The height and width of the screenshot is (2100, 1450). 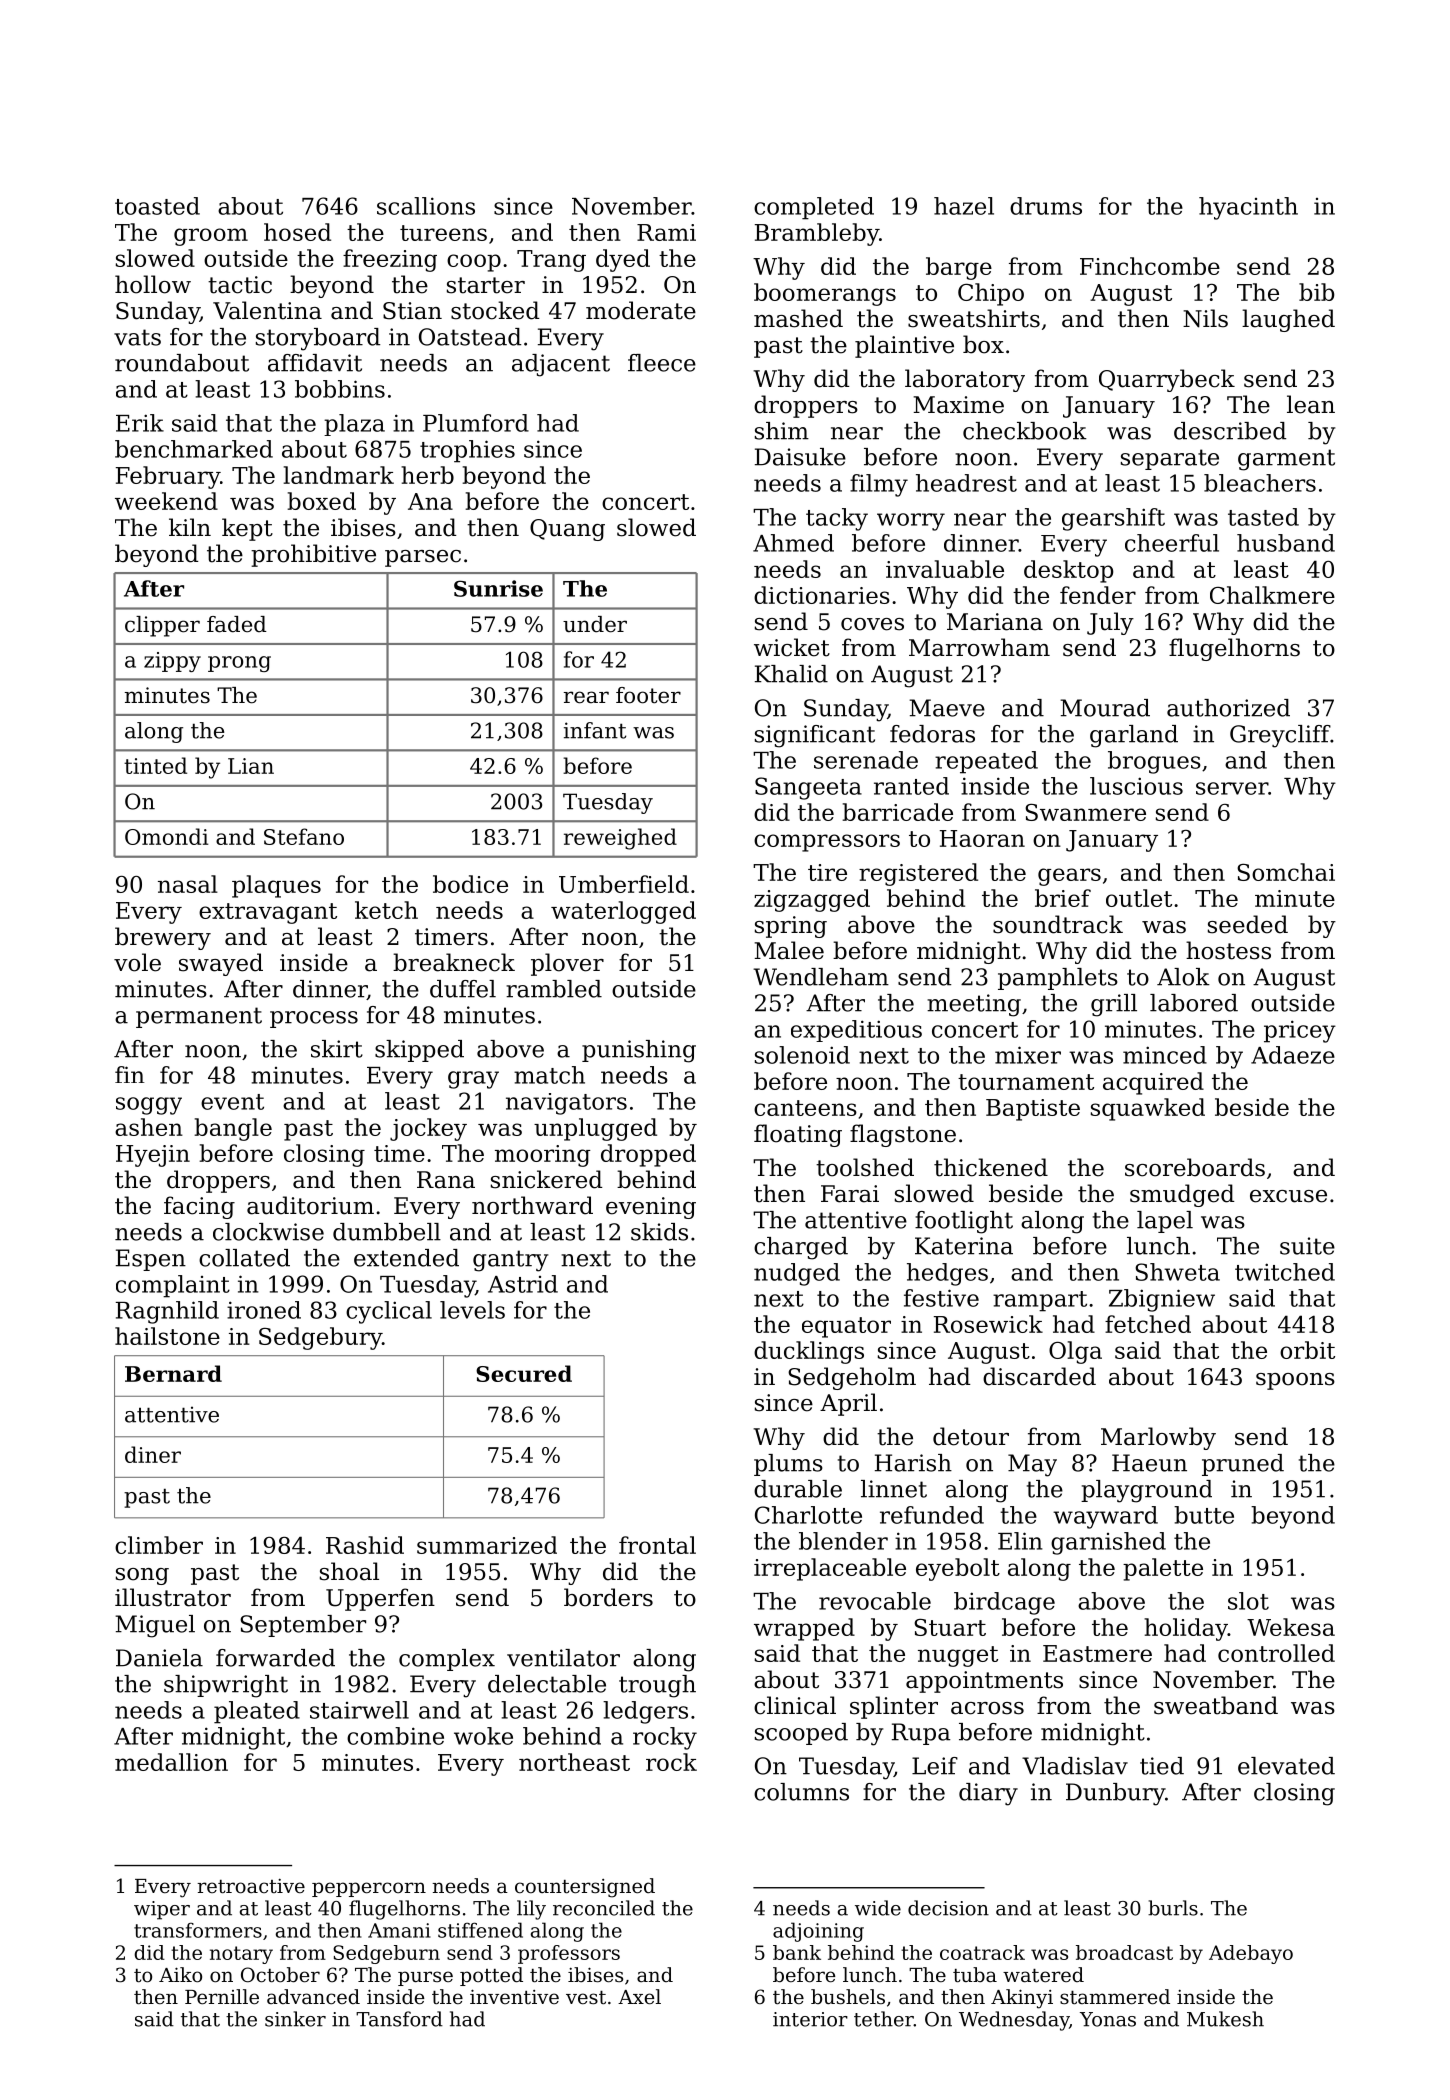 I want to click on dictionaries, so click(x=822, y=595).
